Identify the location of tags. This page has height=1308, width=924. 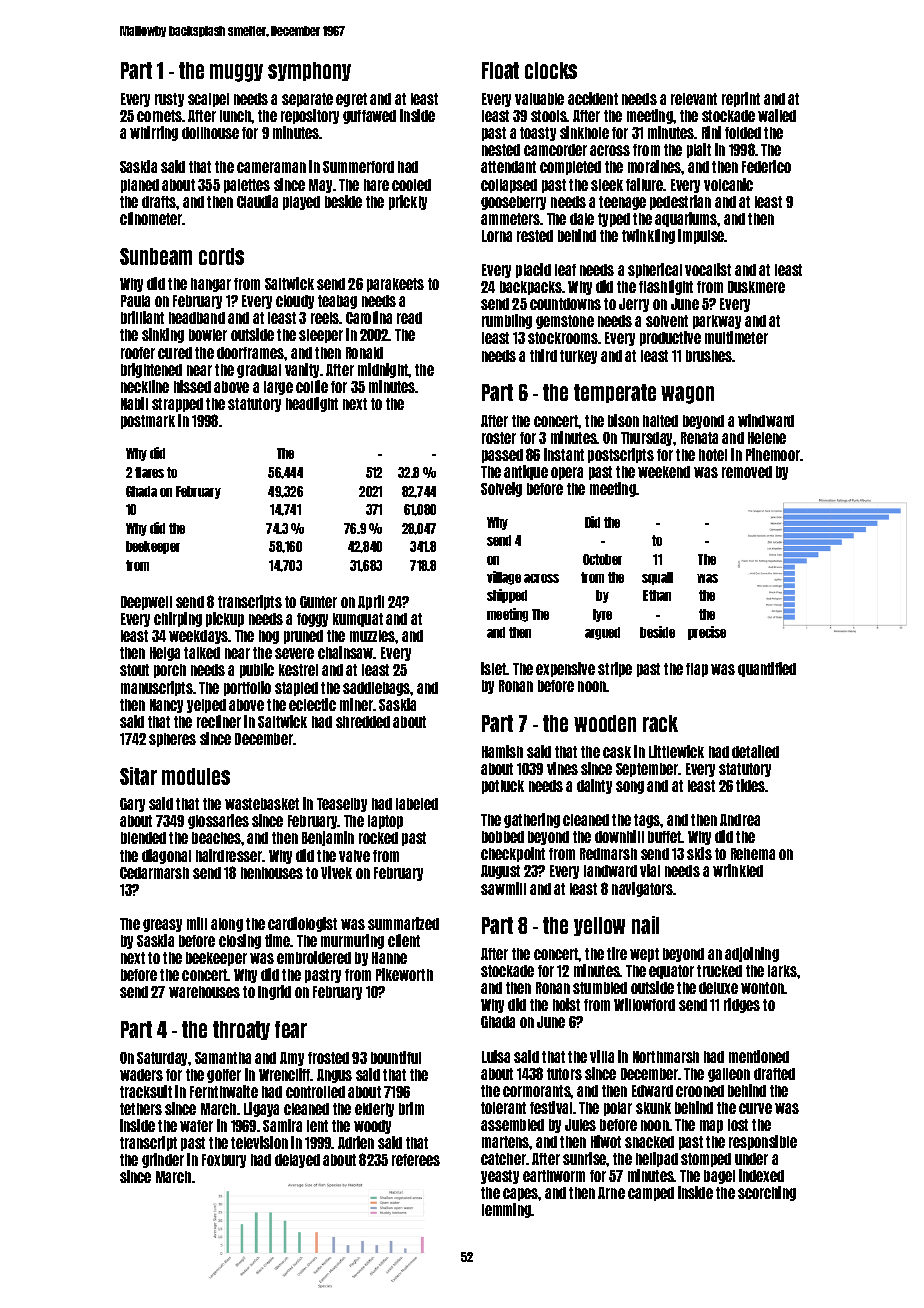
(647, 821).
